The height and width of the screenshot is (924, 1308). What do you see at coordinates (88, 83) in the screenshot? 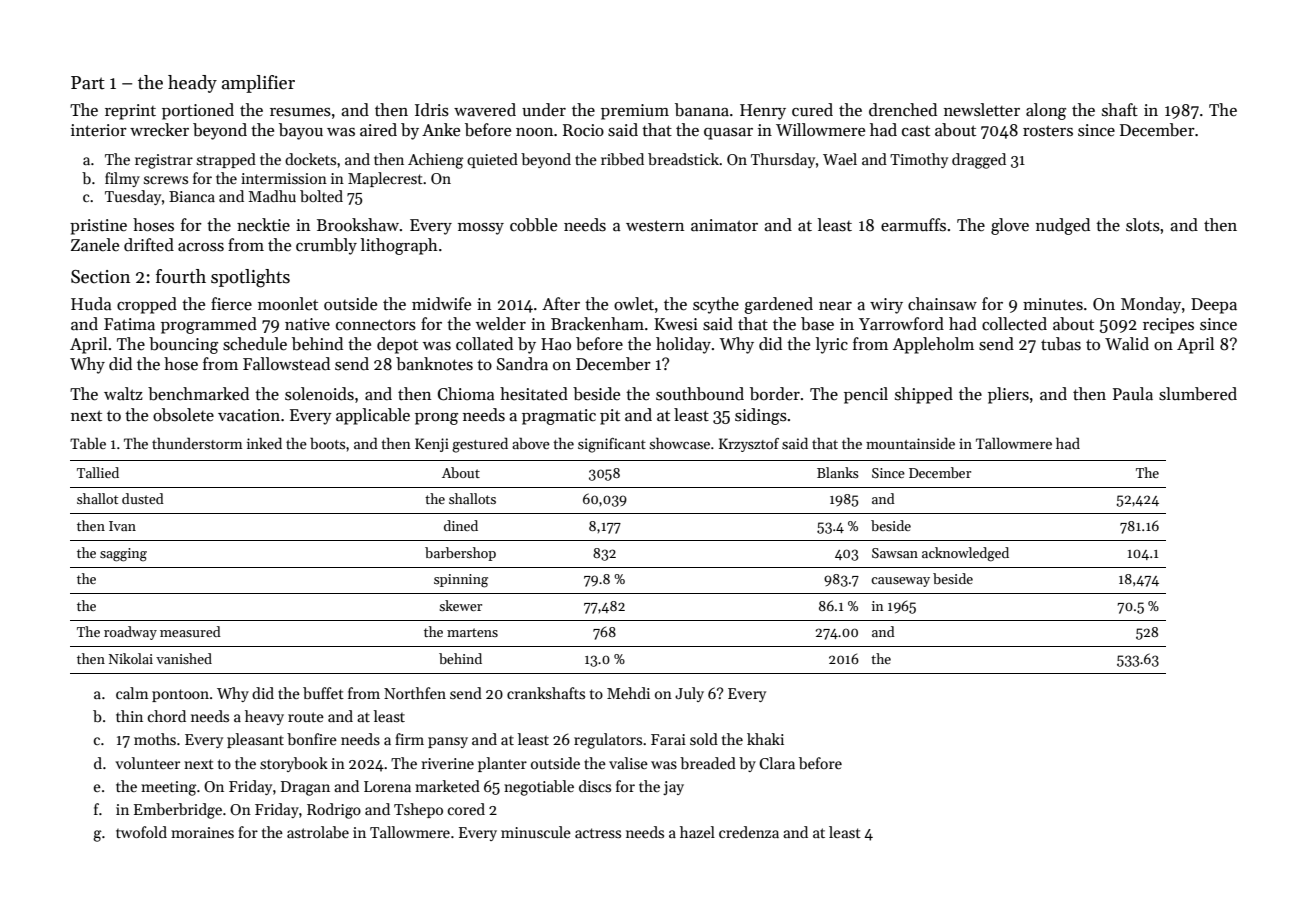
I see `Part` at bounding box center [88, 83].
